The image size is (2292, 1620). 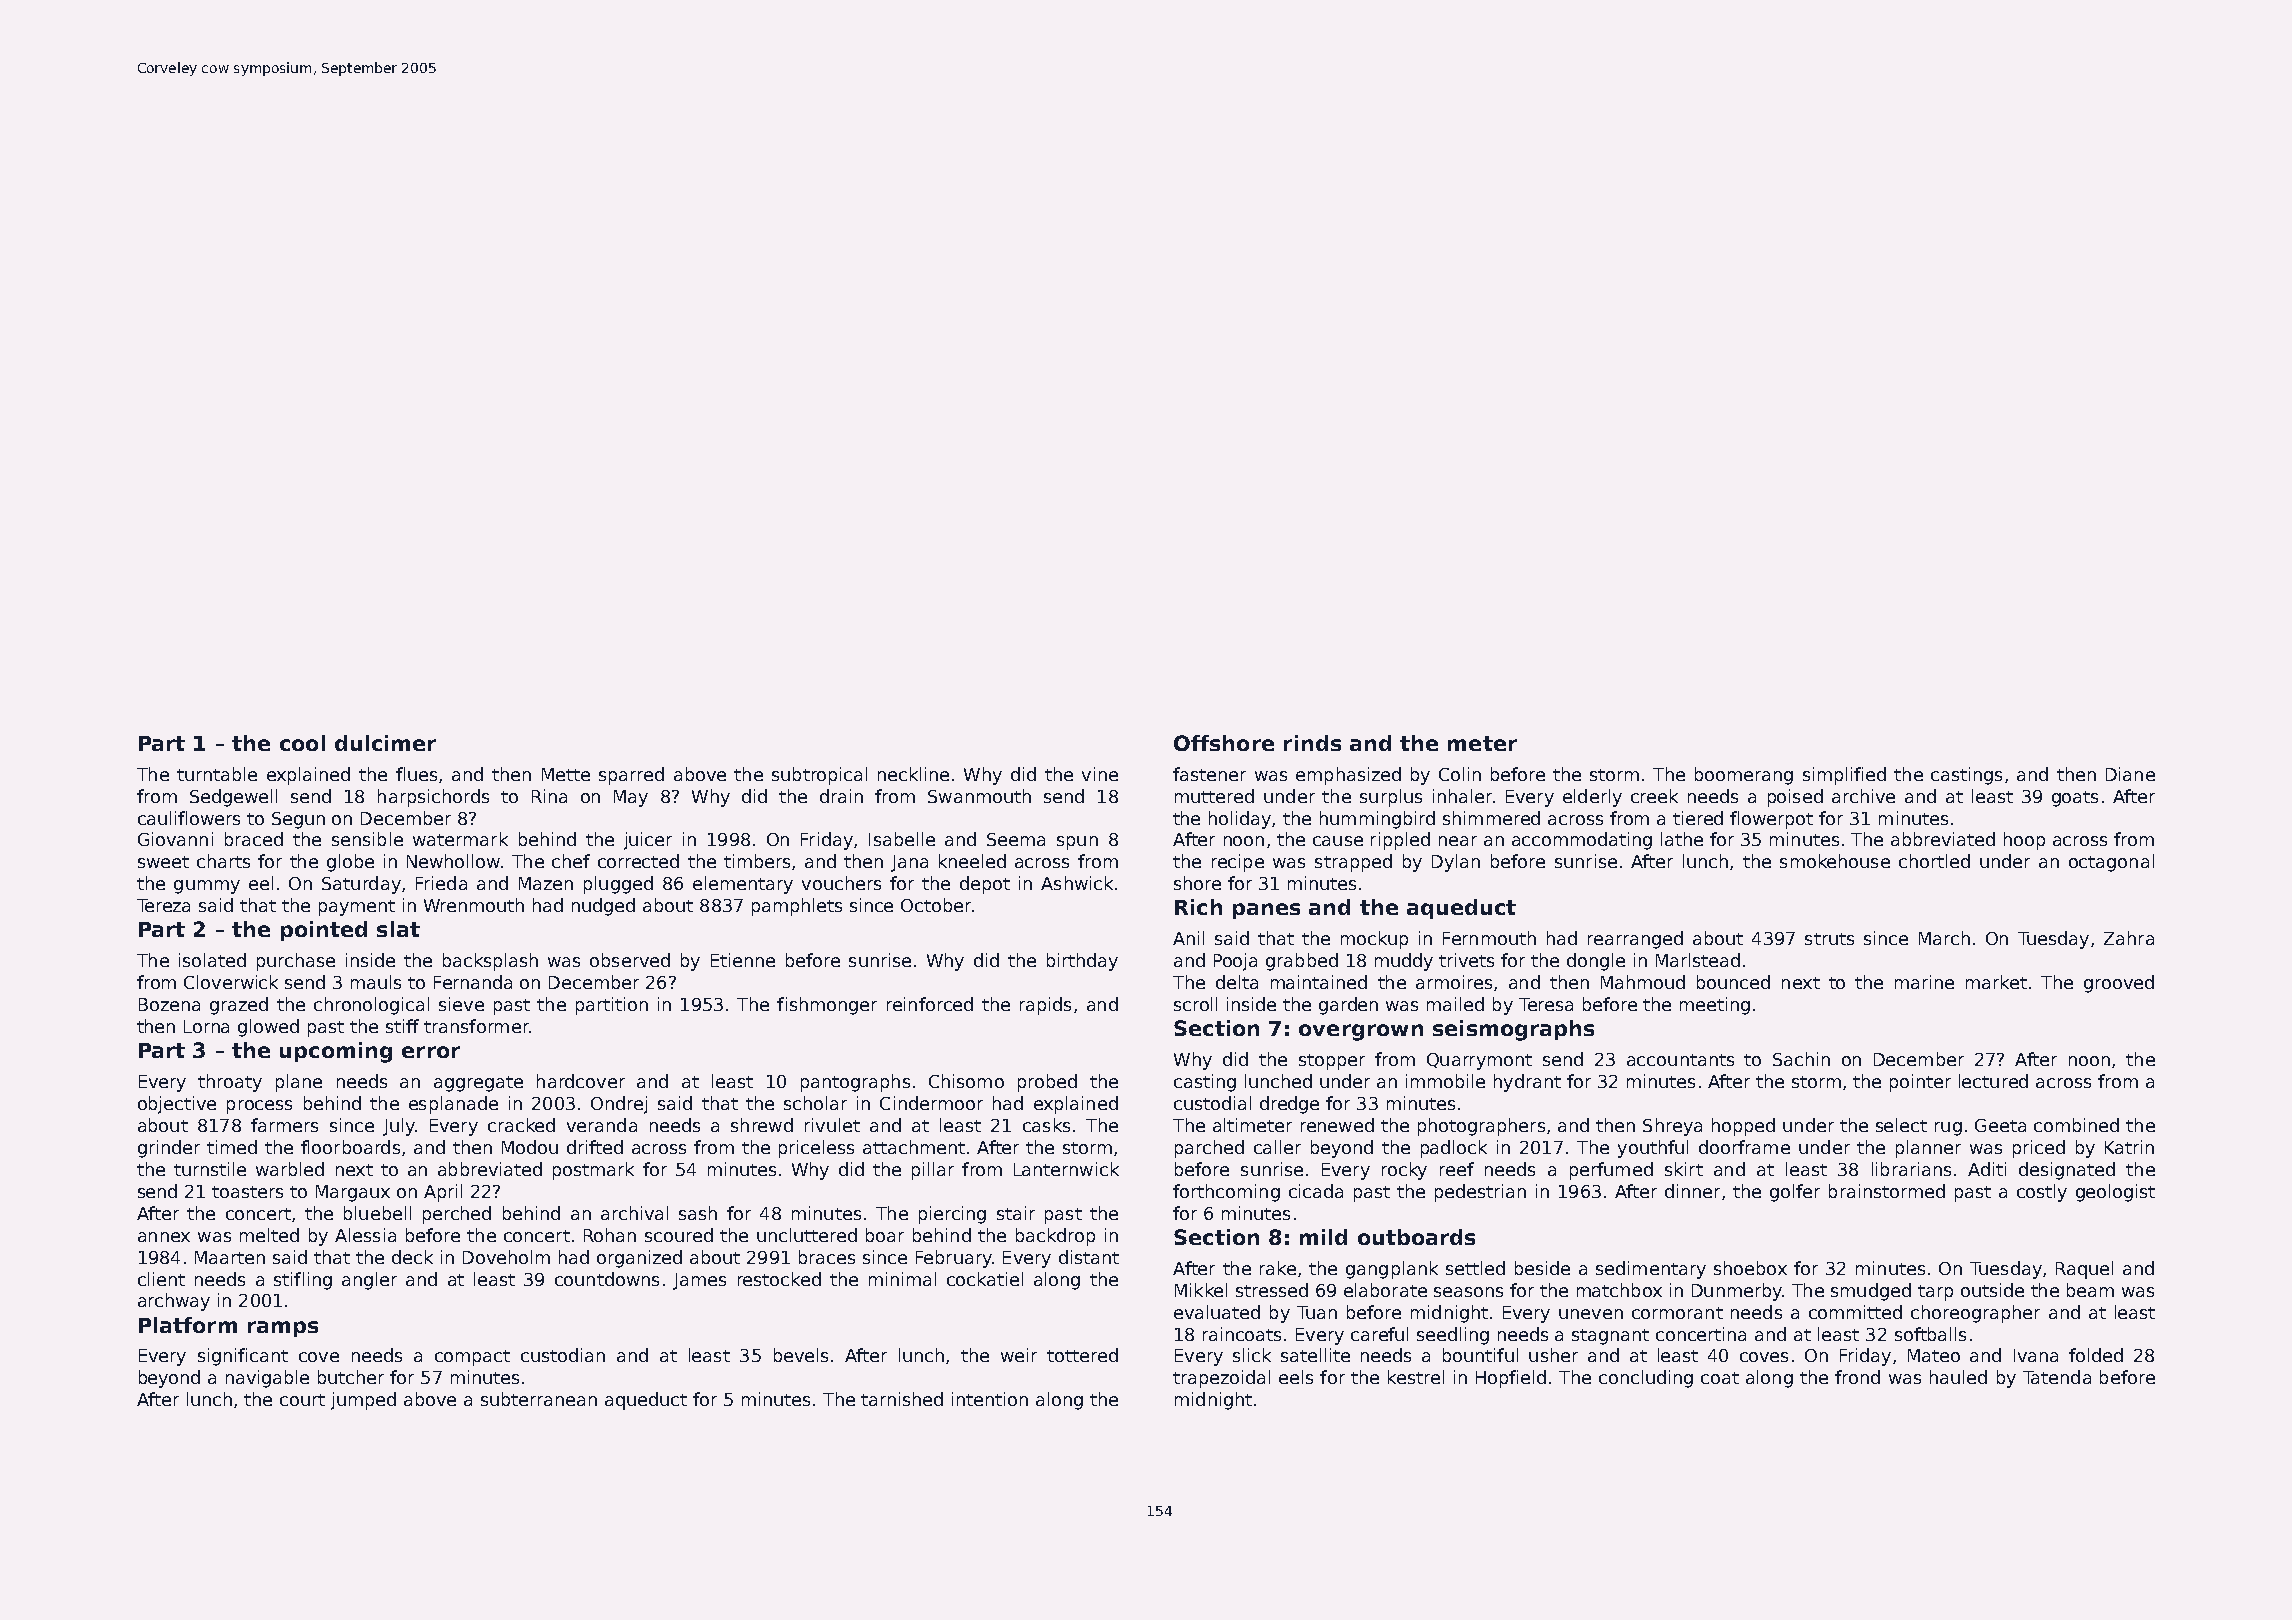 I want to click on Alessia, so click(x=365, y=1235).
